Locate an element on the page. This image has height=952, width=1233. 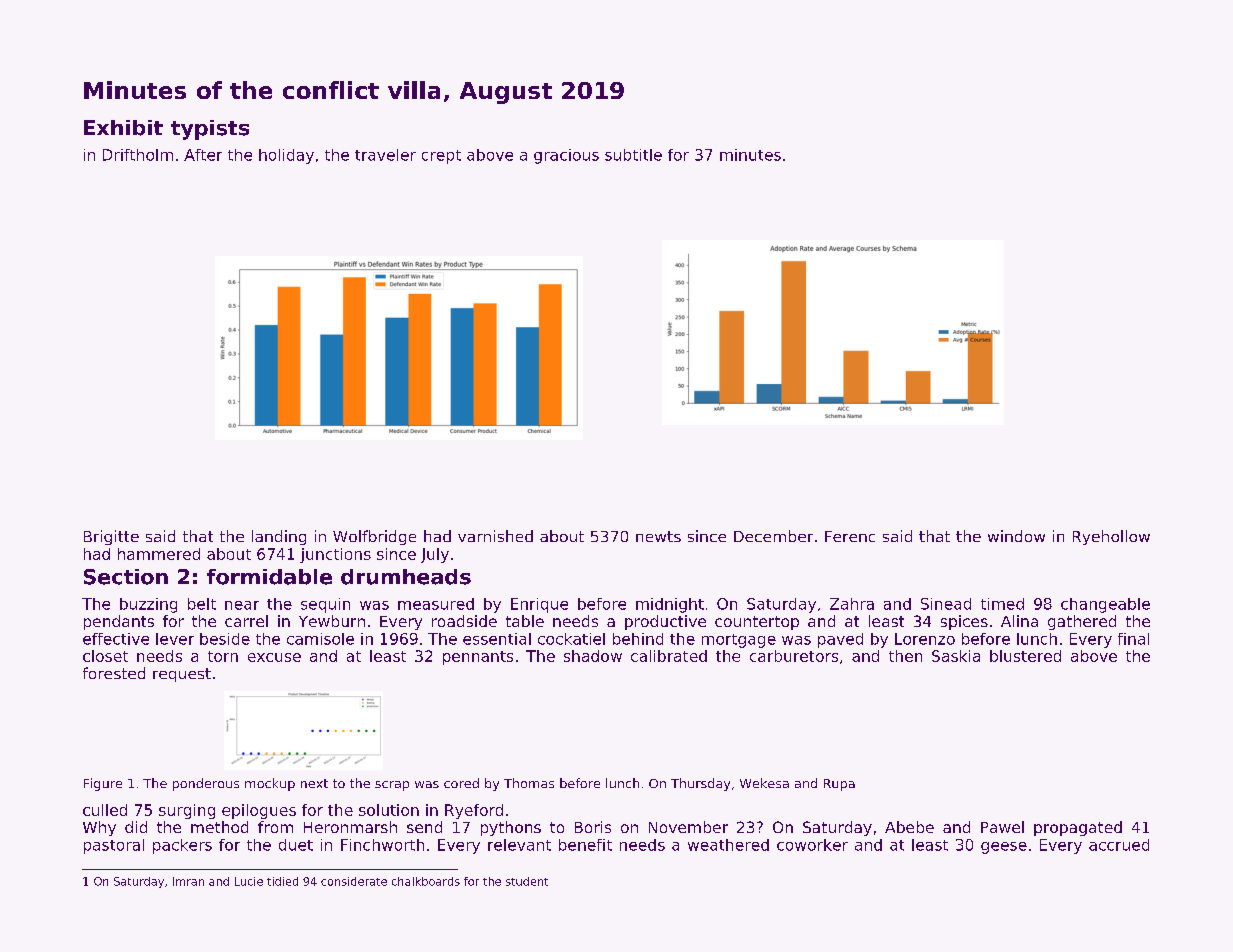
student is located at coordinates (527, 881).
